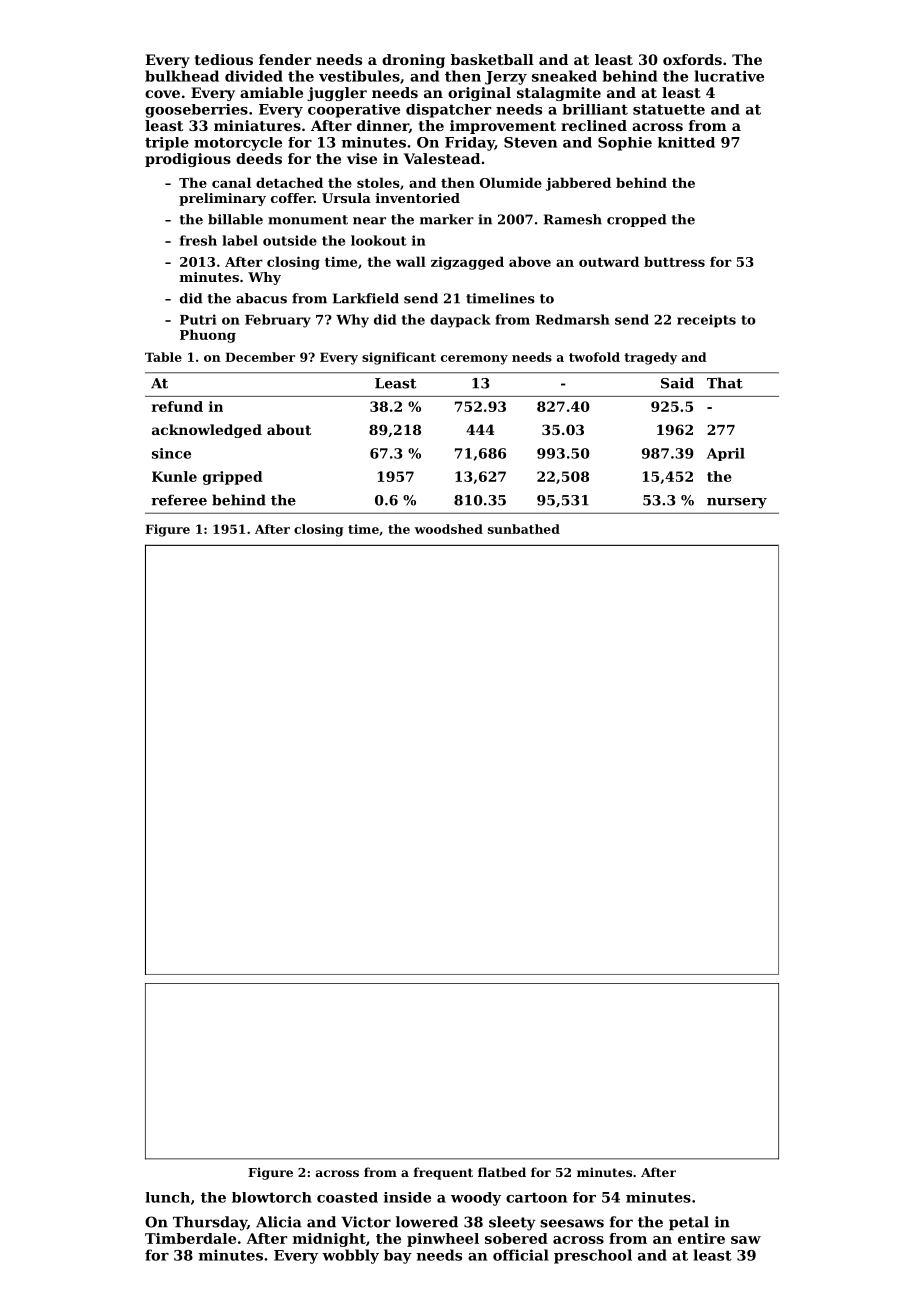 This screenshot has width=924, height=1314. Describe the element at coordinates (689, 1223) in the screenshot. I see `petal` at that location.
